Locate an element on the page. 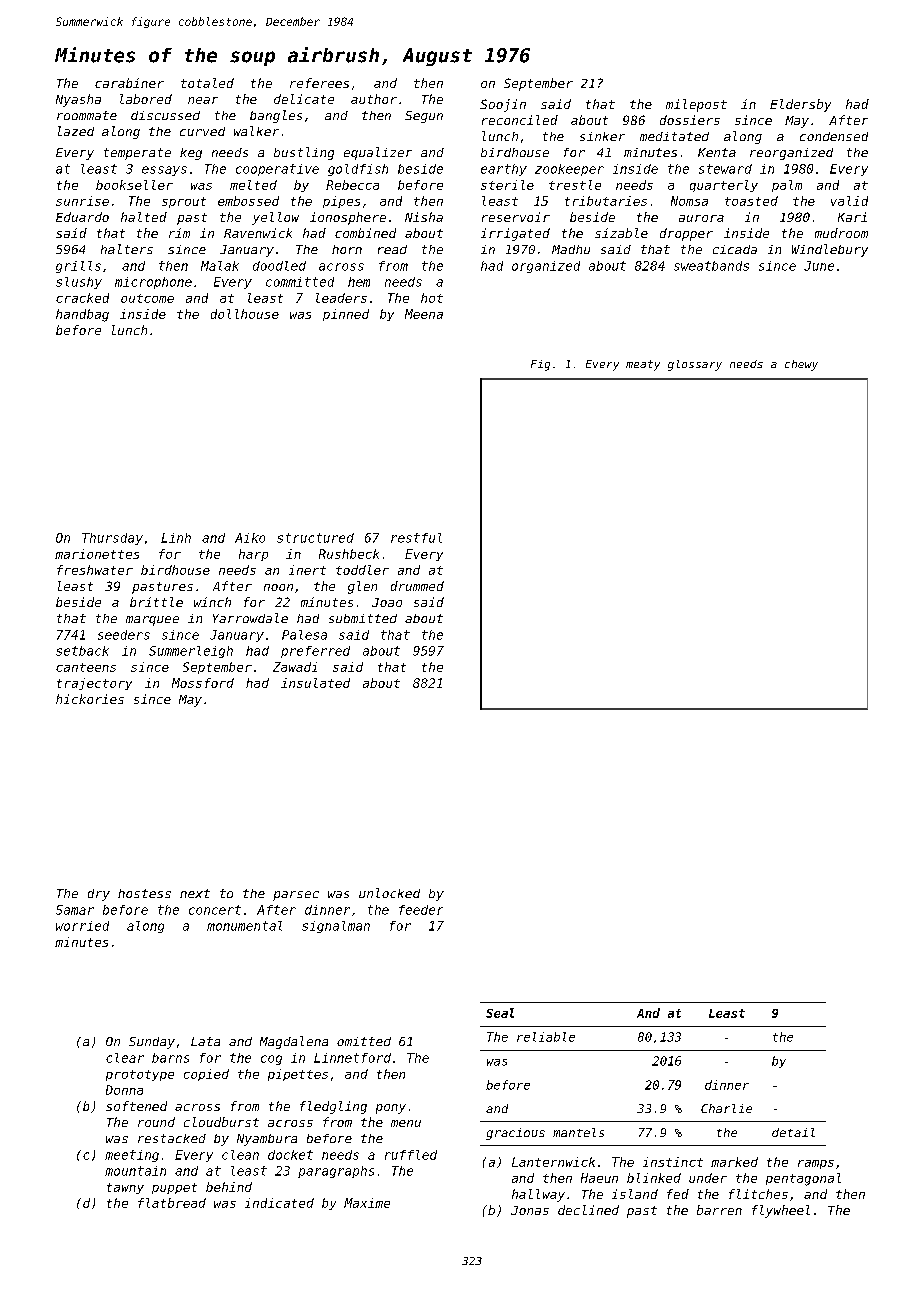 This image has width=924, height=1308. chewy is located at coordinates (801, 365).
